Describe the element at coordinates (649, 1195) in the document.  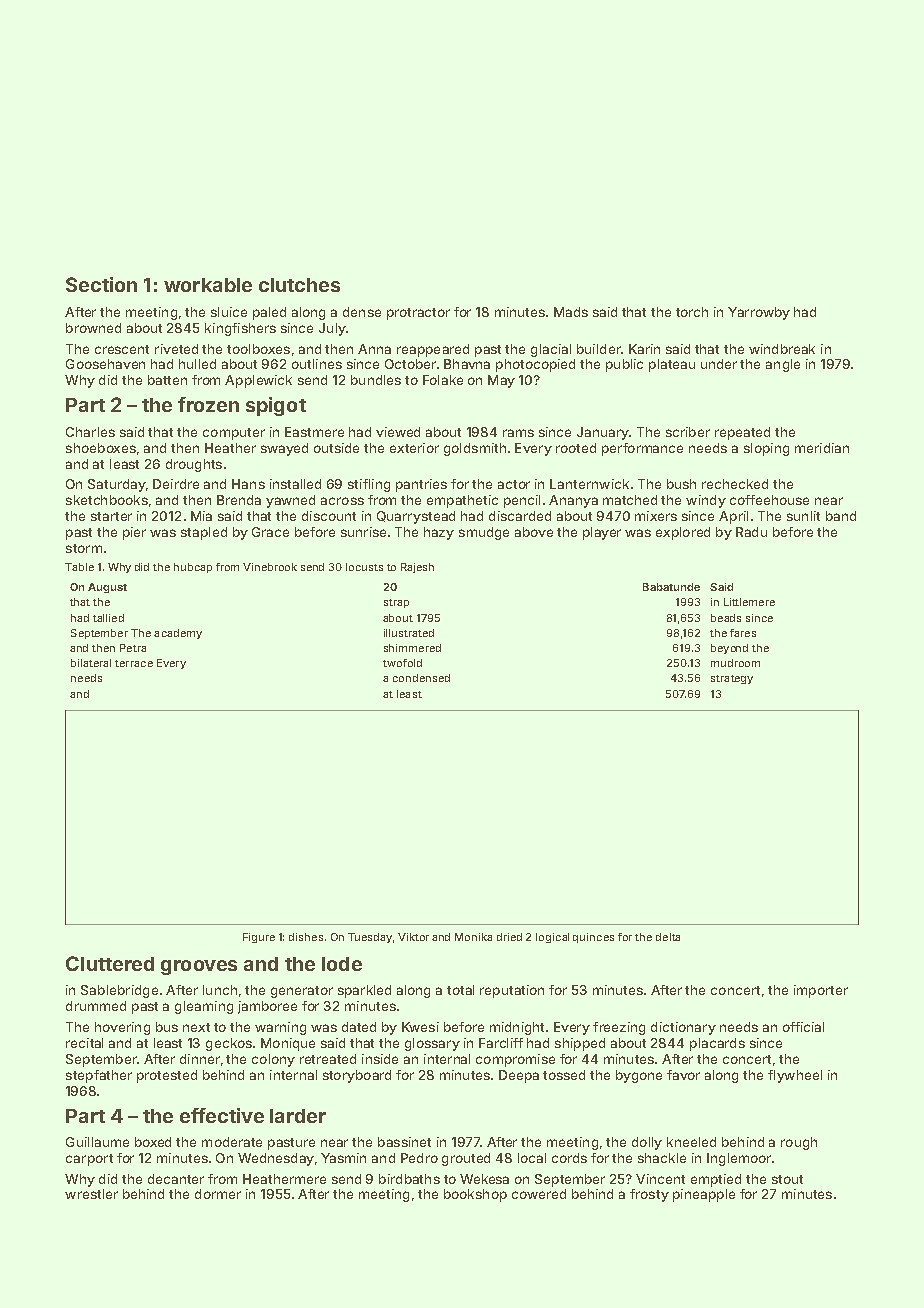
I see `frosty` at that location.
